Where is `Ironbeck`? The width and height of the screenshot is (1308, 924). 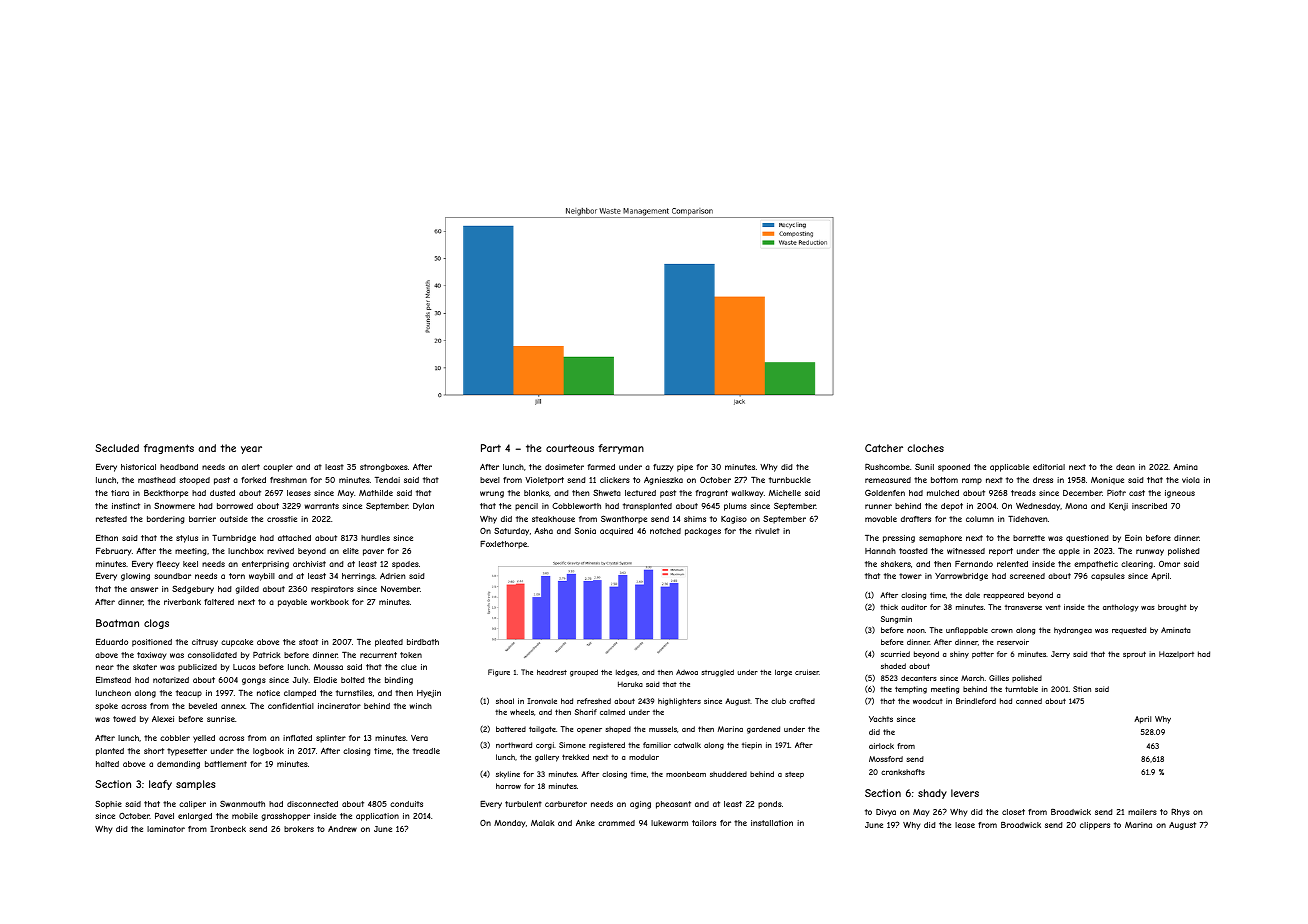 Ironbeck is located at coordinates (228, 829).
